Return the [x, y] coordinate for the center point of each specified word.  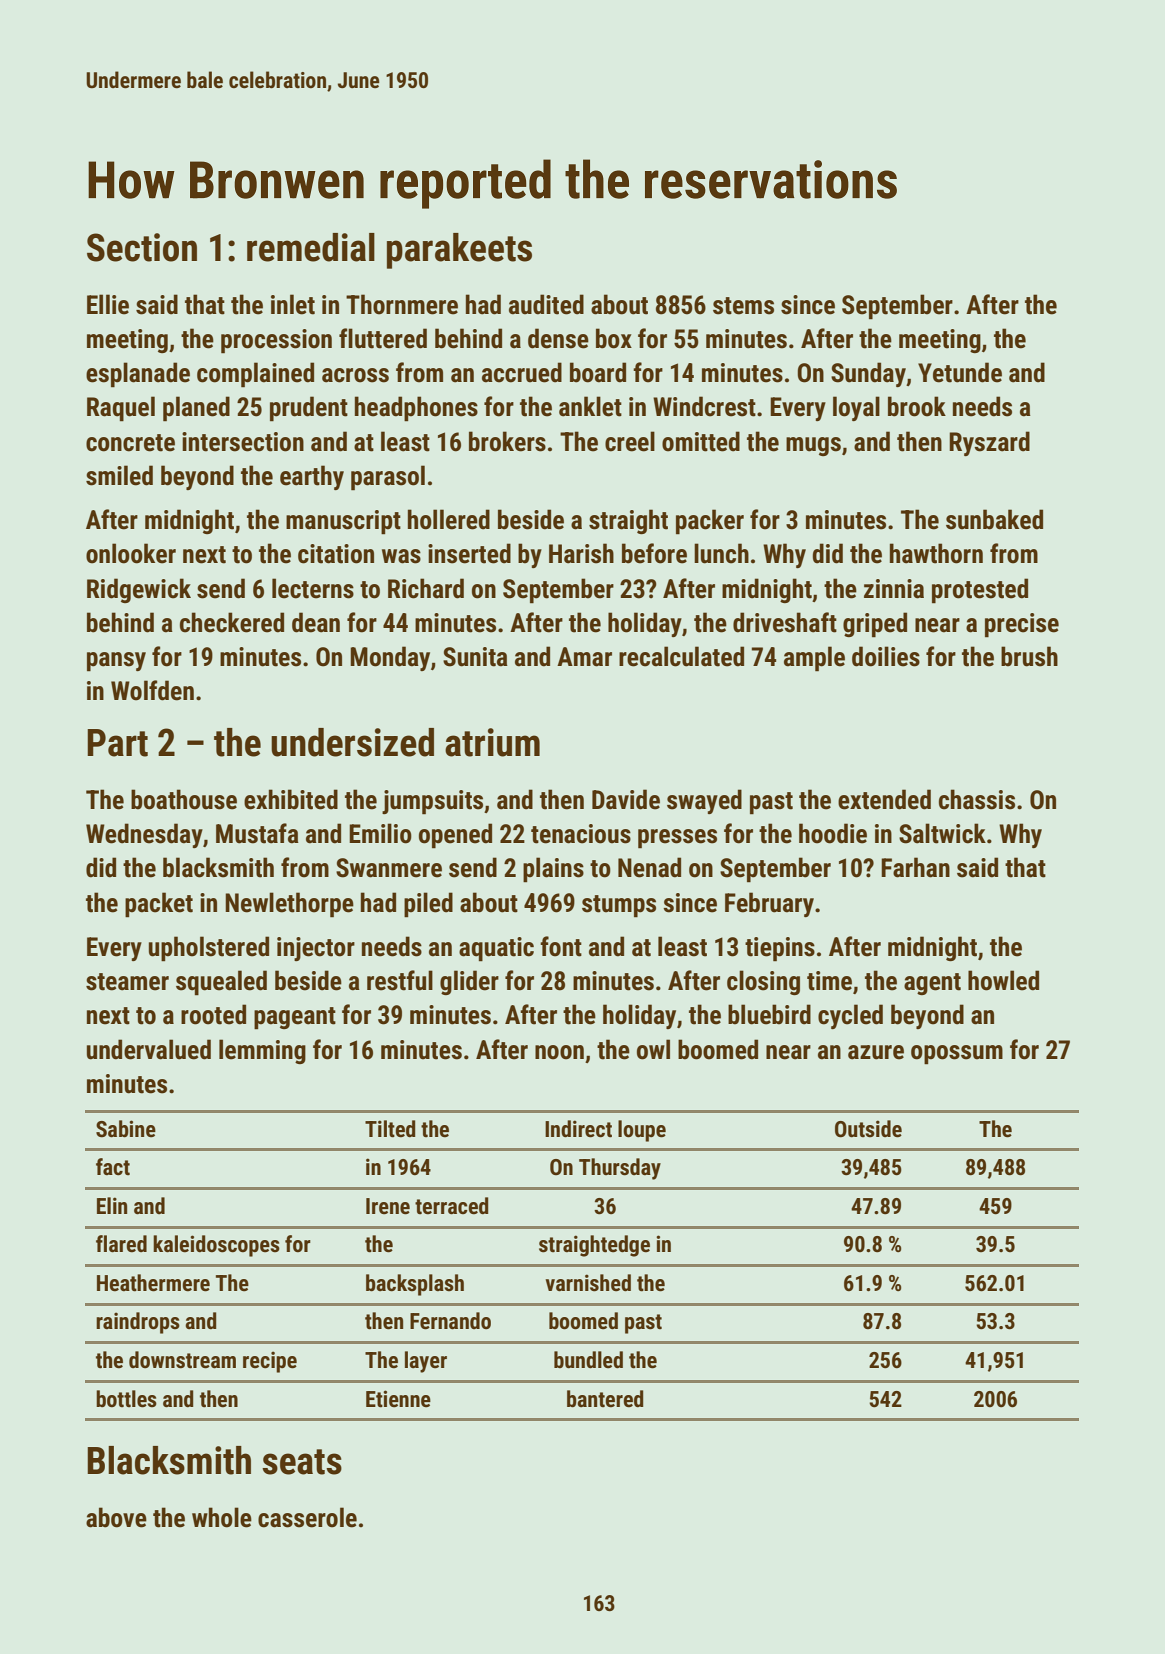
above [116, 1517]
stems [743, 306]
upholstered [209, 949]
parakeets [459, 251]
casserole [307, 1517]
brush [1029, 656]
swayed [704, 801]
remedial [311, 247]
